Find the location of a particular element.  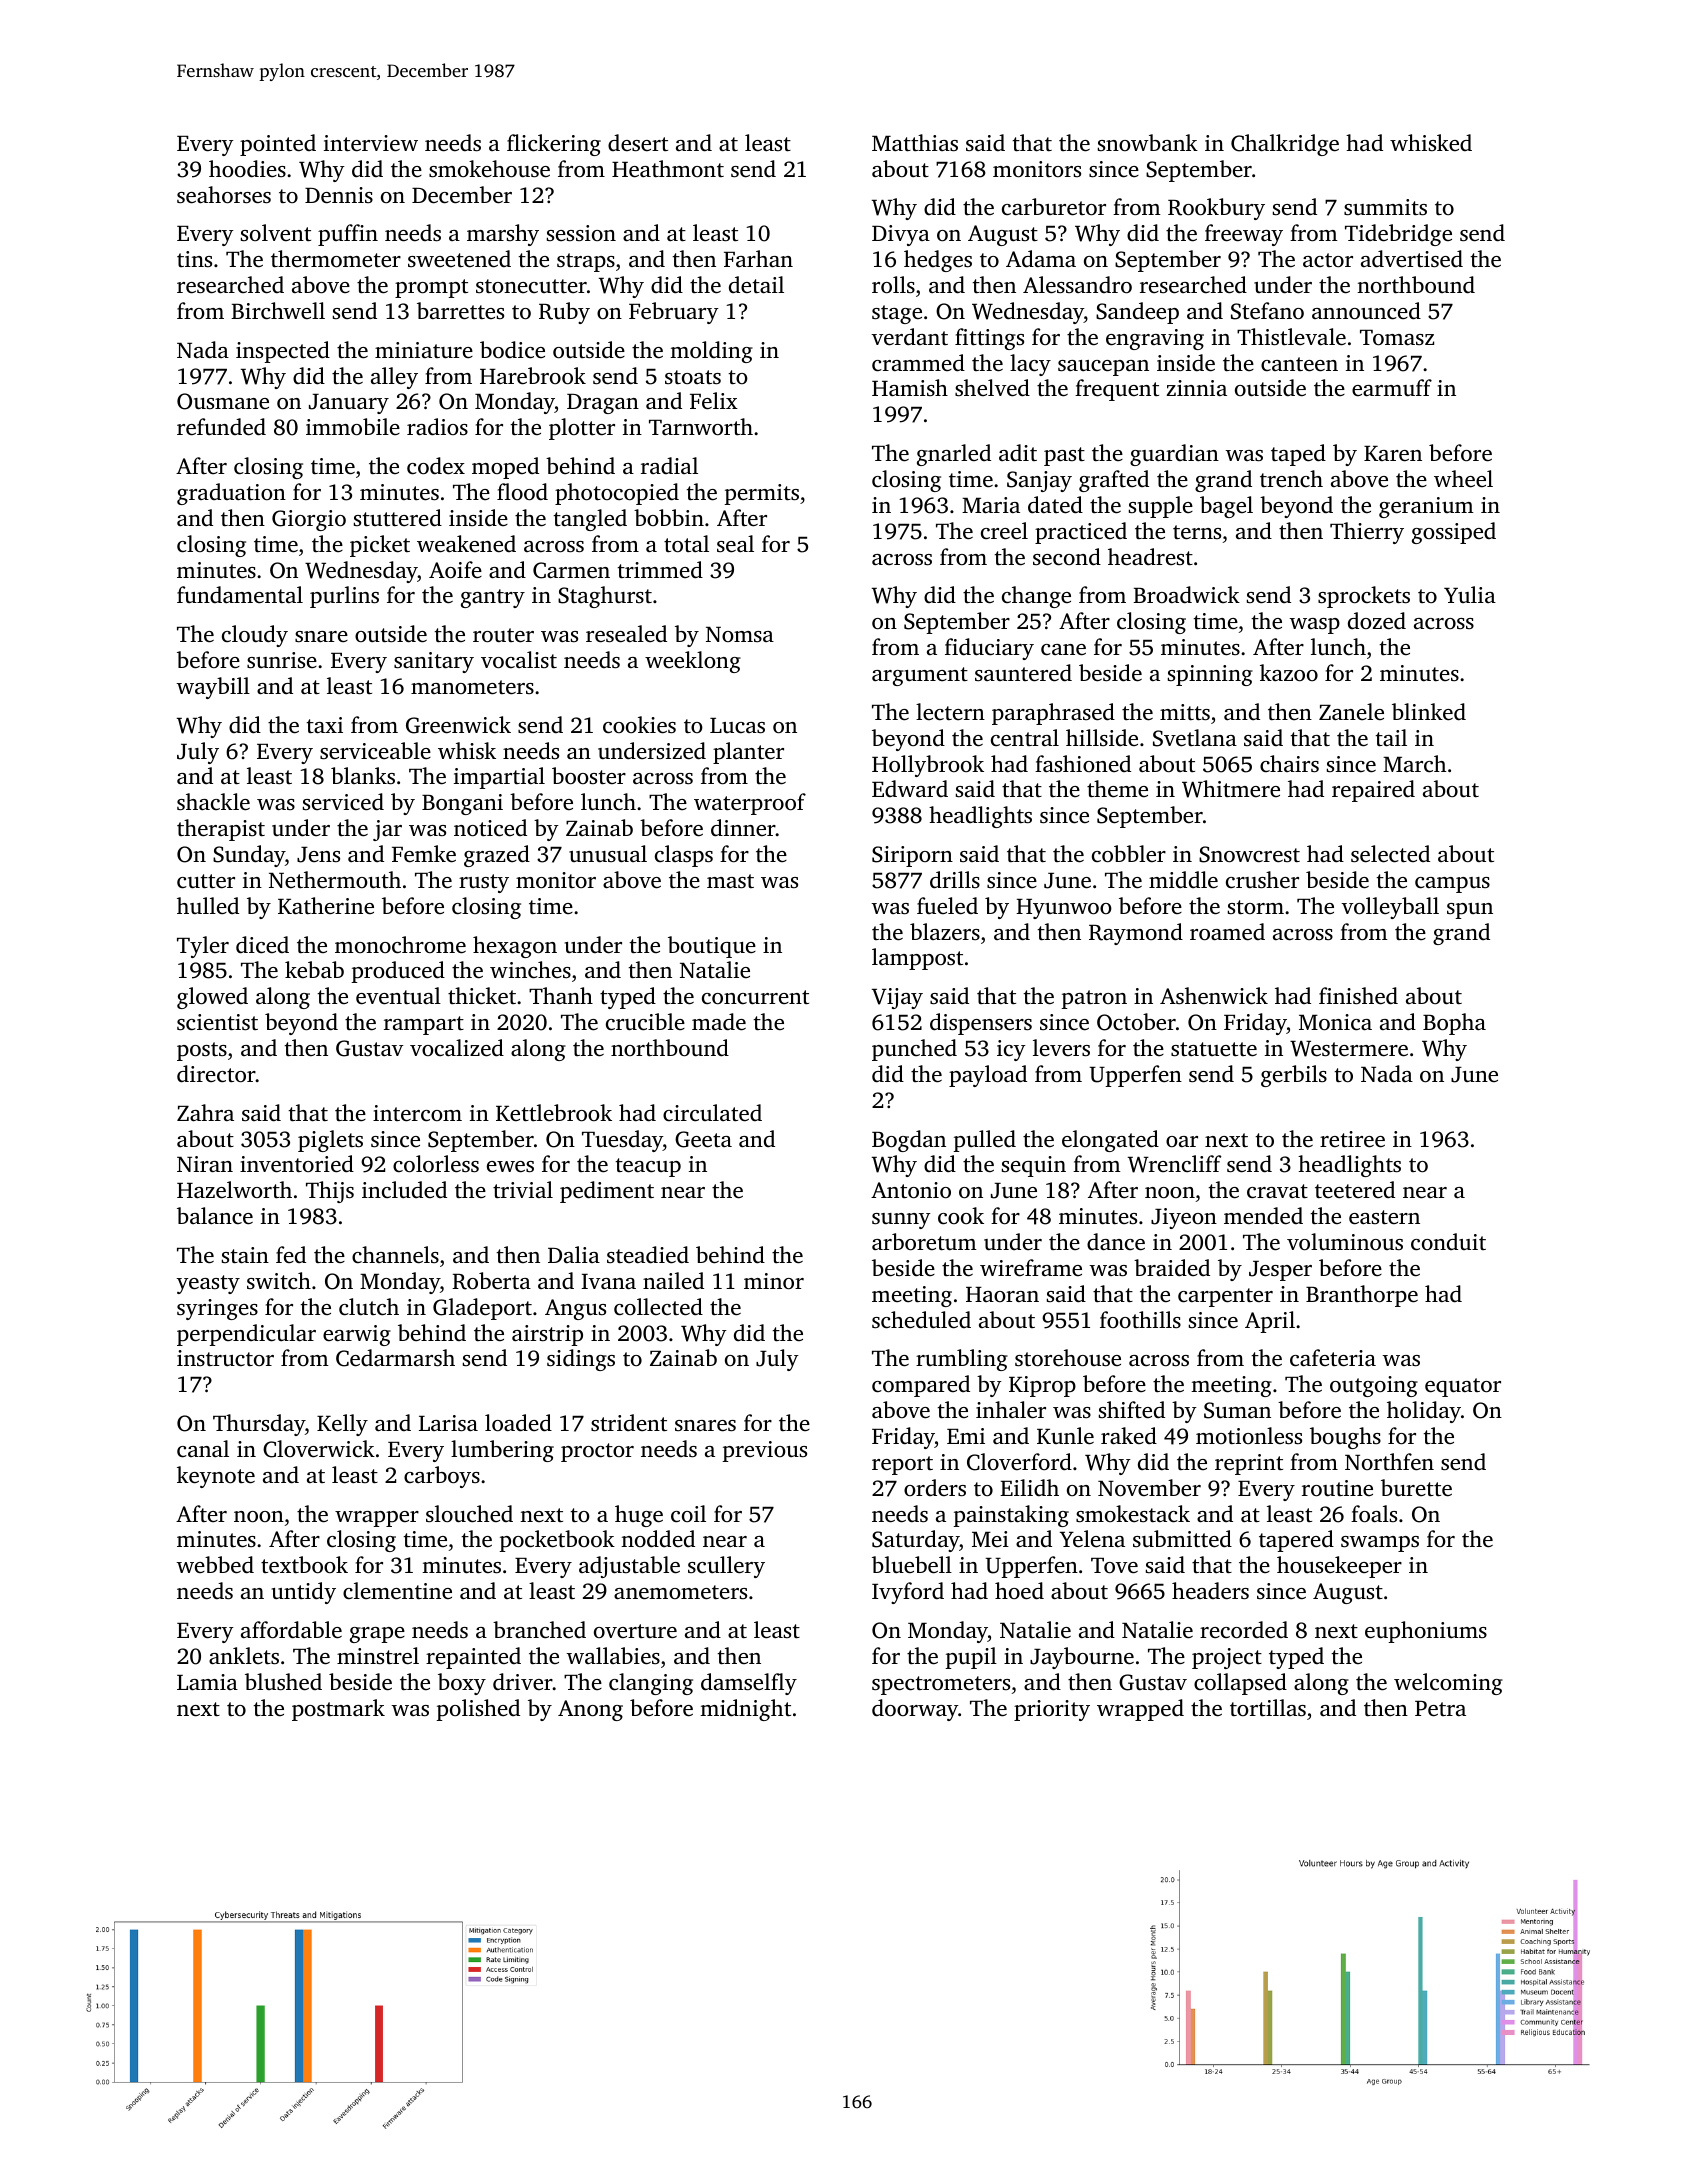

compared is located at coordinates (921, 1386).
